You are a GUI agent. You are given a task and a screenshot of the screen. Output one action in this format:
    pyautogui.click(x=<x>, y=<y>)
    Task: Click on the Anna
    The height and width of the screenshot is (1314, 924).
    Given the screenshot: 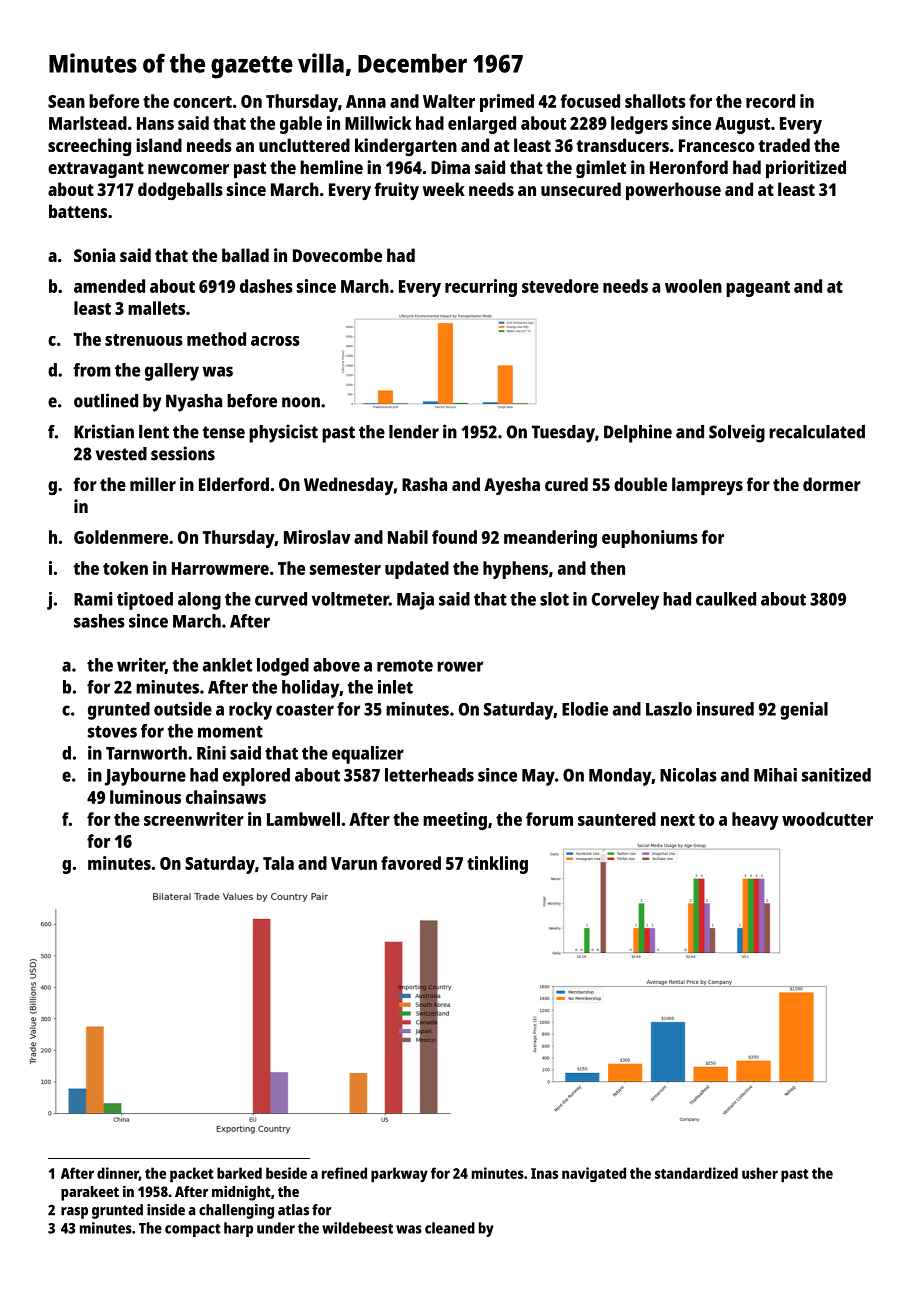 What is the action you would take?
    pyautogui.click(x=366, y=101)
